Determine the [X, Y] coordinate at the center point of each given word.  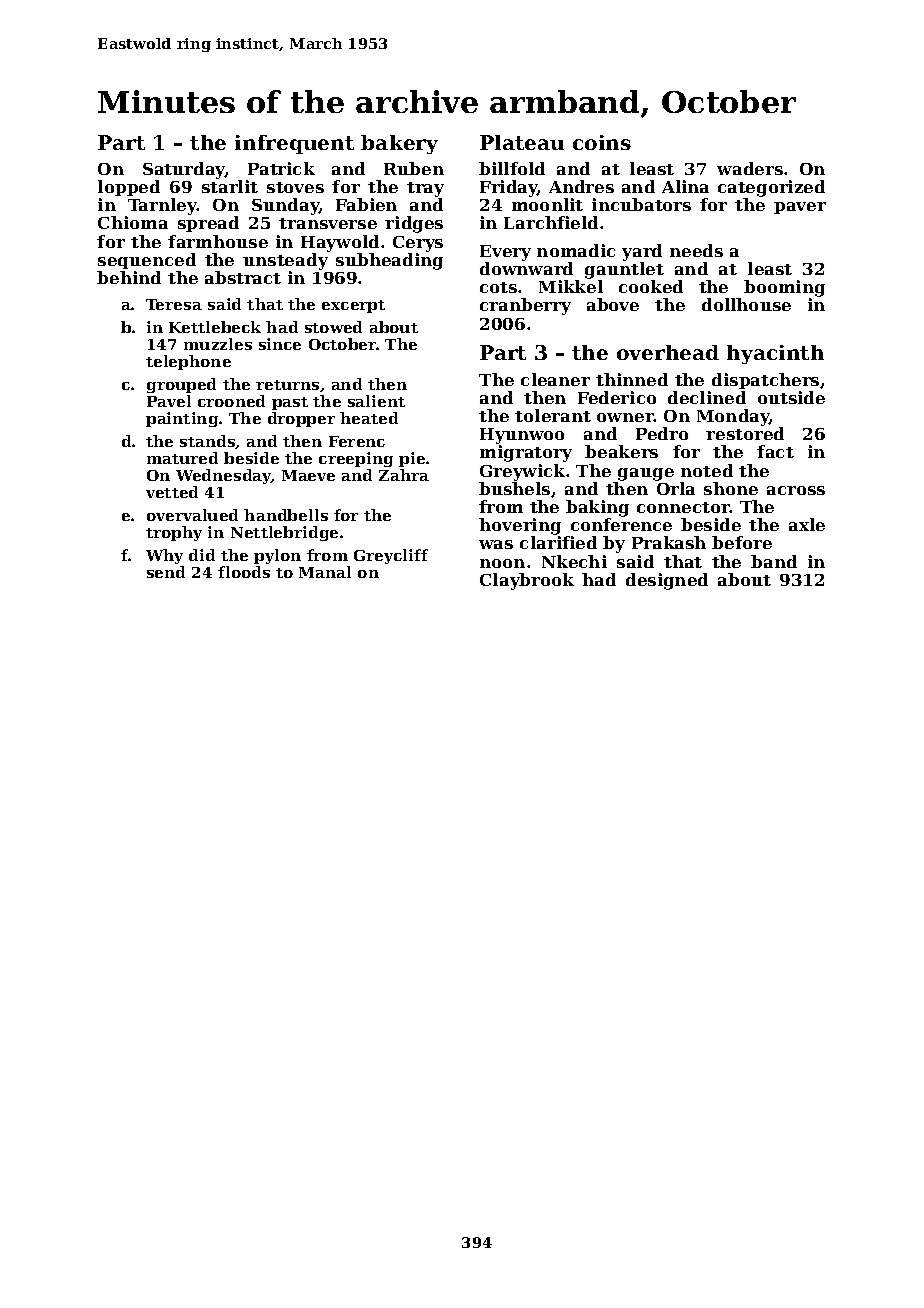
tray [425, 189]
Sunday [285, 206]
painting [182, 419]
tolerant [553, 415]
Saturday [184, 170]
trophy [174, 533]
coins [602, 142]
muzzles [218, 344]
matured [182, 458]
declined [707, 397]
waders [750, 168]
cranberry [525, 306]
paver [800, 208]
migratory [526, 453]
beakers [621, 451]
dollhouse [746, 304]
